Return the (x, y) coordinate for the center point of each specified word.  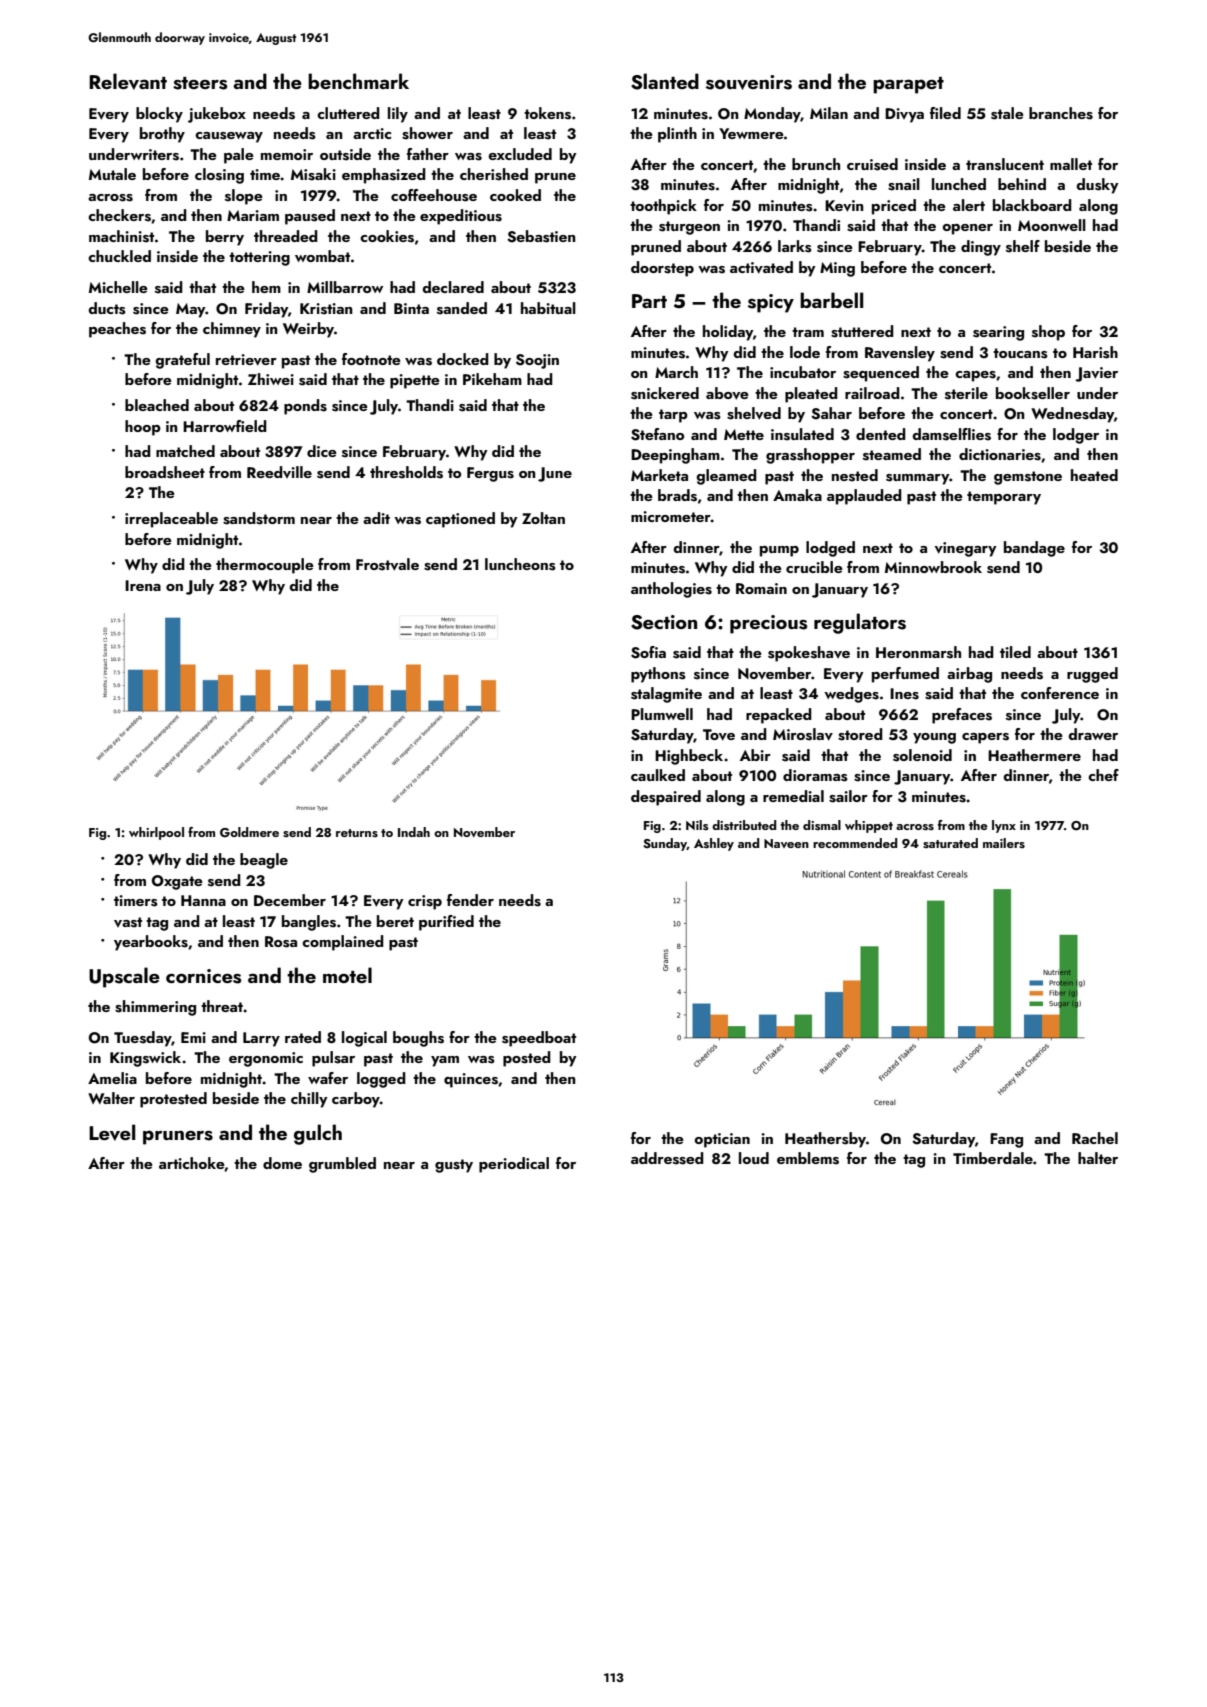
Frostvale (387, 564)
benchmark (358, 81)
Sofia (648, 652)
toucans (1020, 353)
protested (173, 1100)
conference (1060, 693)
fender (470, 900)
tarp (673, 416)
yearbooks (151, 943)
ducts (107, 308)
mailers (1004, 843)
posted (527, 1059)
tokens (547, 113)
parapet (908, 85)
